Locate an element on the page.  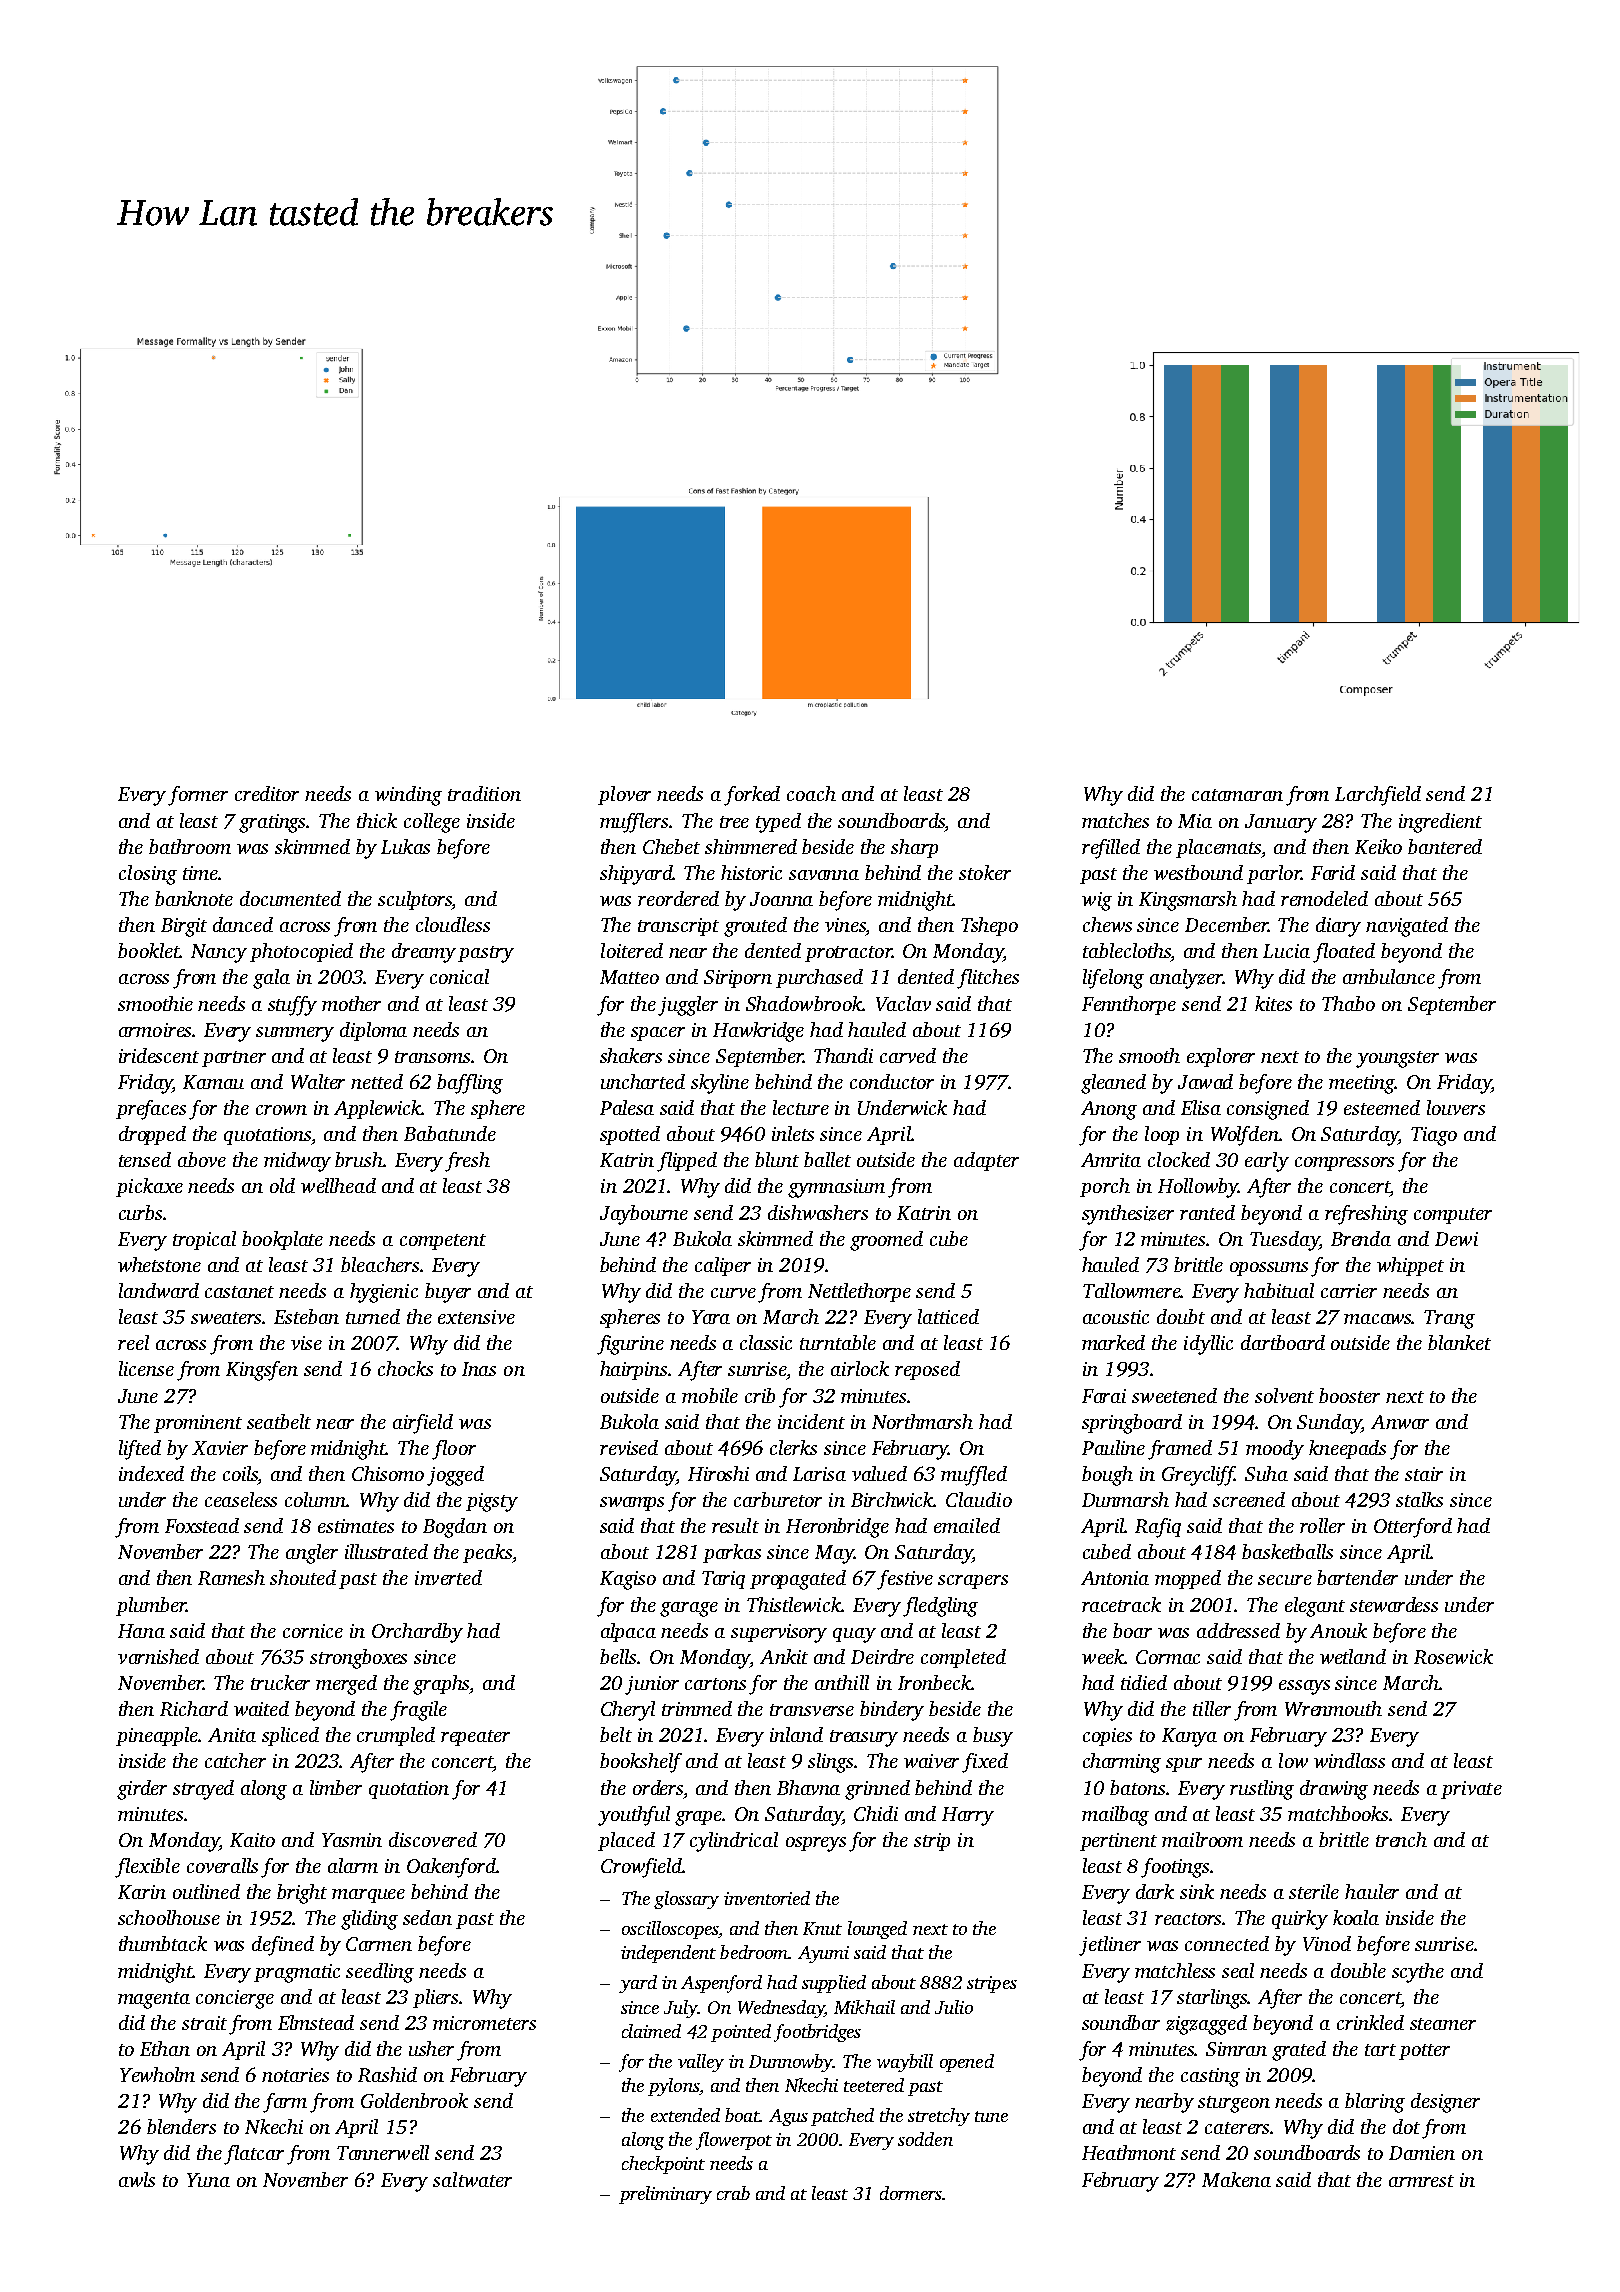
tradition is located at coordinates (484, 793).
